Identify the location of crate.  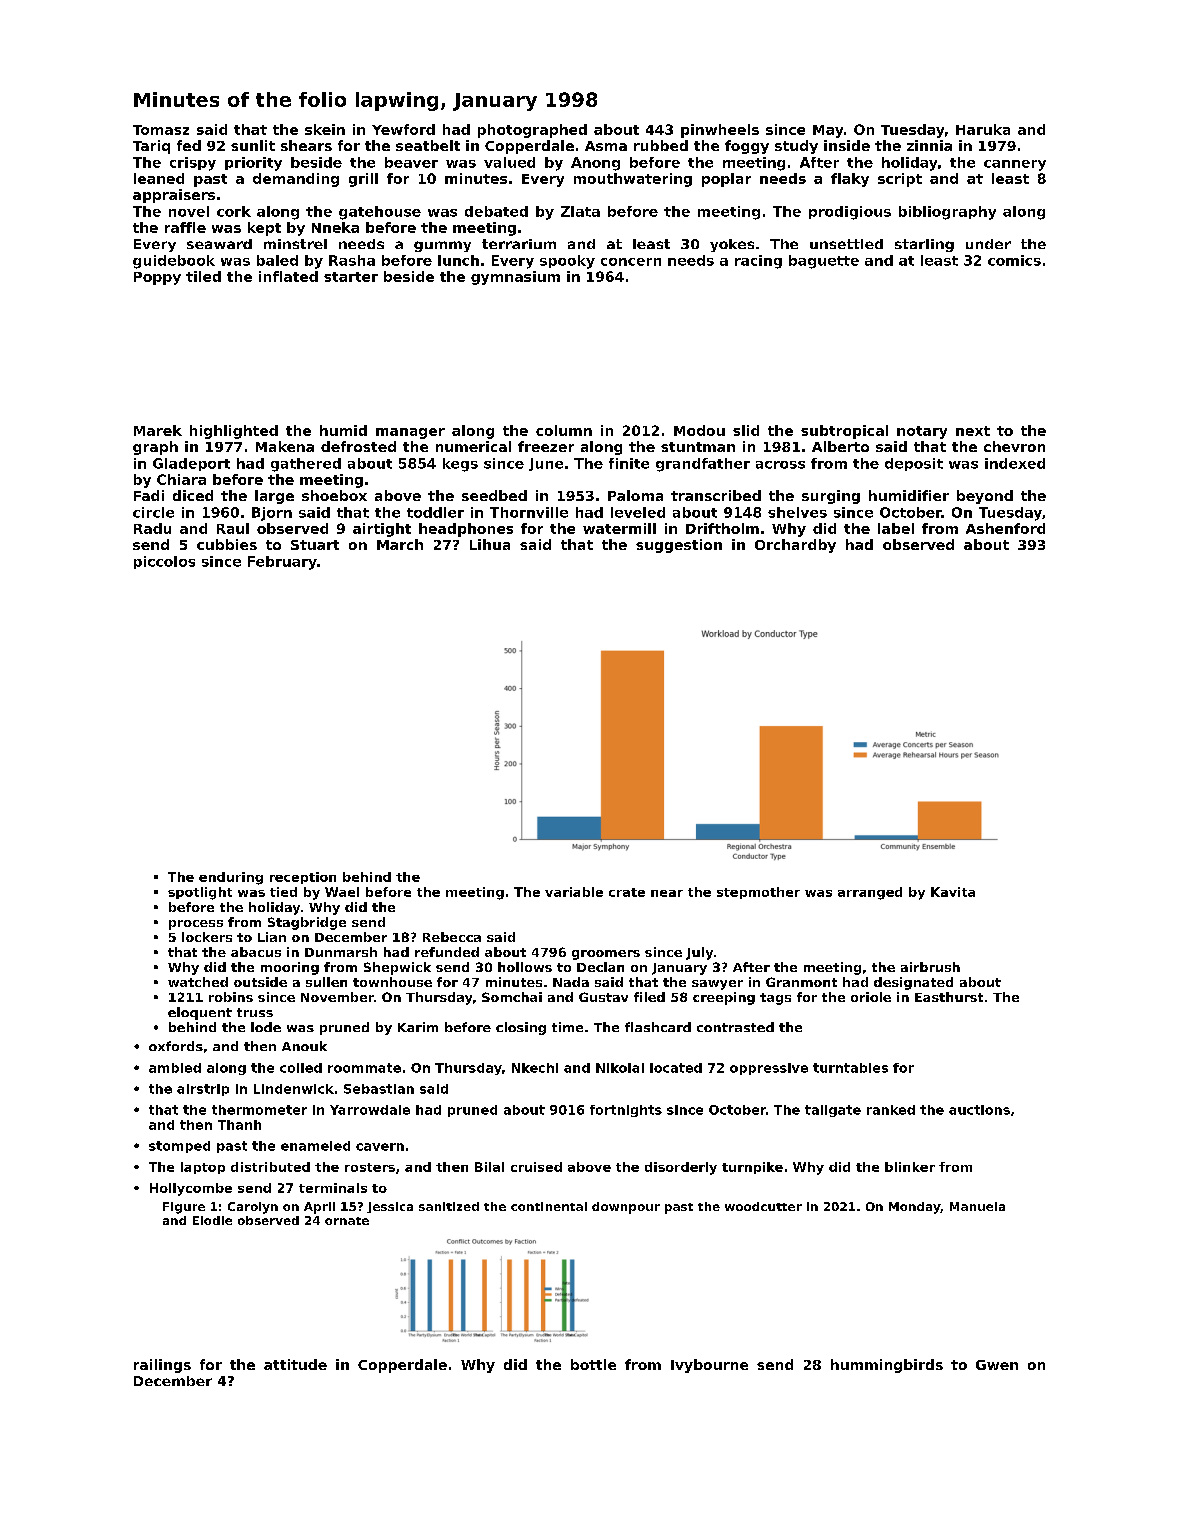
(627, 892).
